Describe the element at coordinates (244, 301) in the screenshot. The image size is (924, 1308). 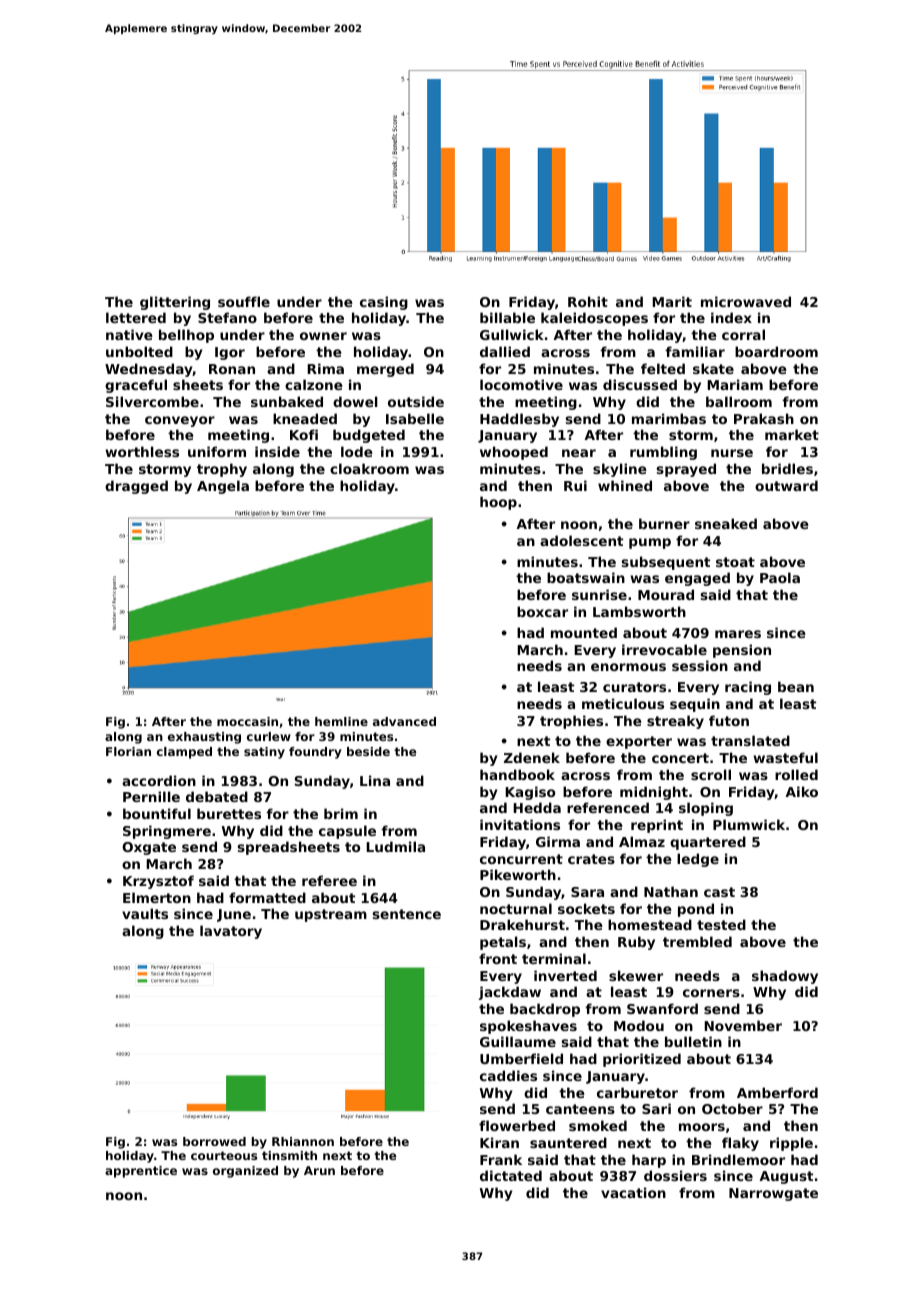
I see `souffle` at that location.
